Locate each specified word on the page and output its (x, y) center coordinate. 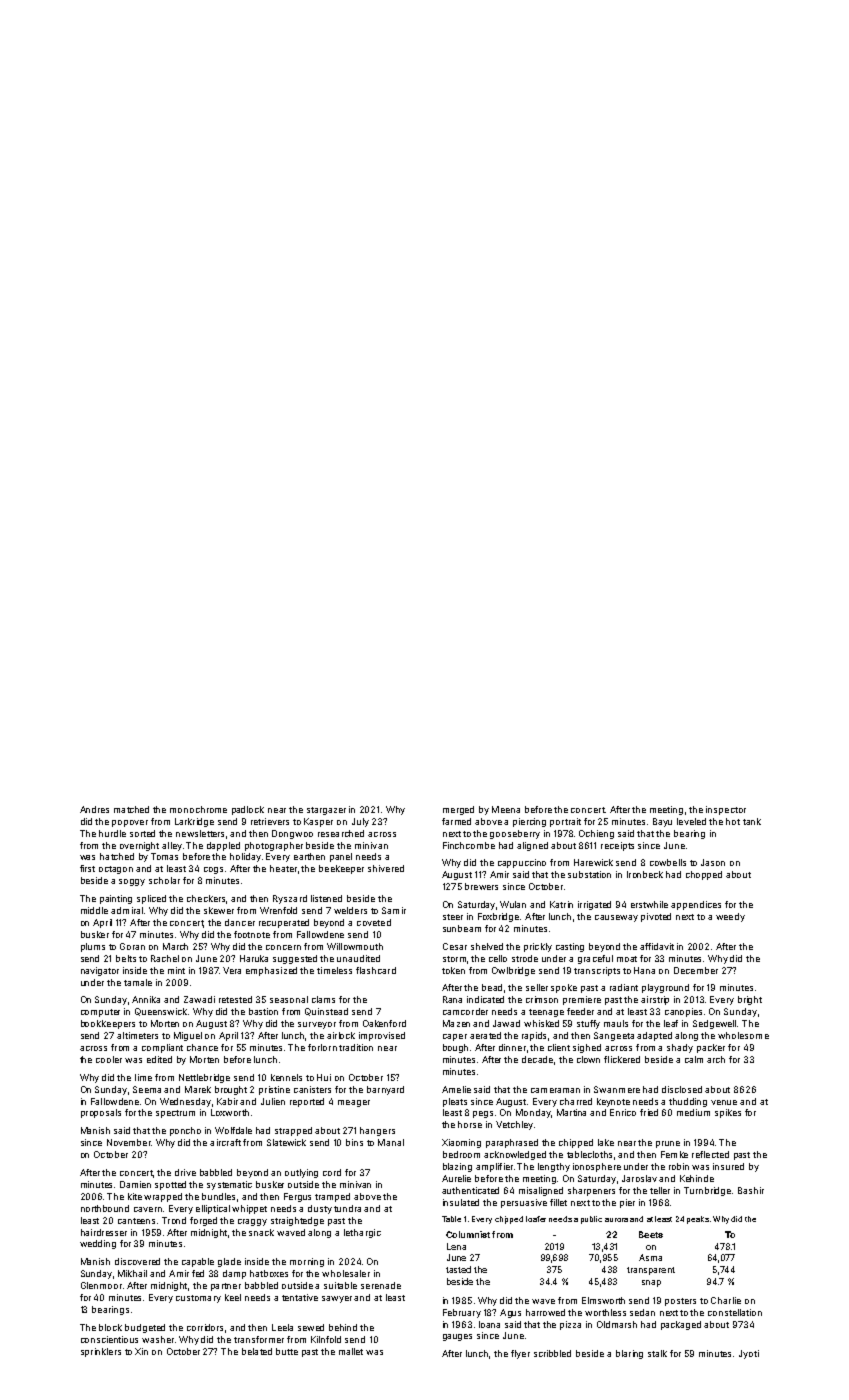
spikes (728, 1113)
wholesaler (346, 1273)
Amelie (456, 1089)
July (360, 822)
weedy (730, 917)
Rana (452, 999)
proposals (101, 1113)
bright (750, 1000)
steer (453, 917)
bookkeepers (108, 1024)
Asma (650, 1257)
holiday (245, 857)
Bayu (662, 822)
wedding (98, 1244)
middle (94, 910)
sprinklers (101, 1352)
